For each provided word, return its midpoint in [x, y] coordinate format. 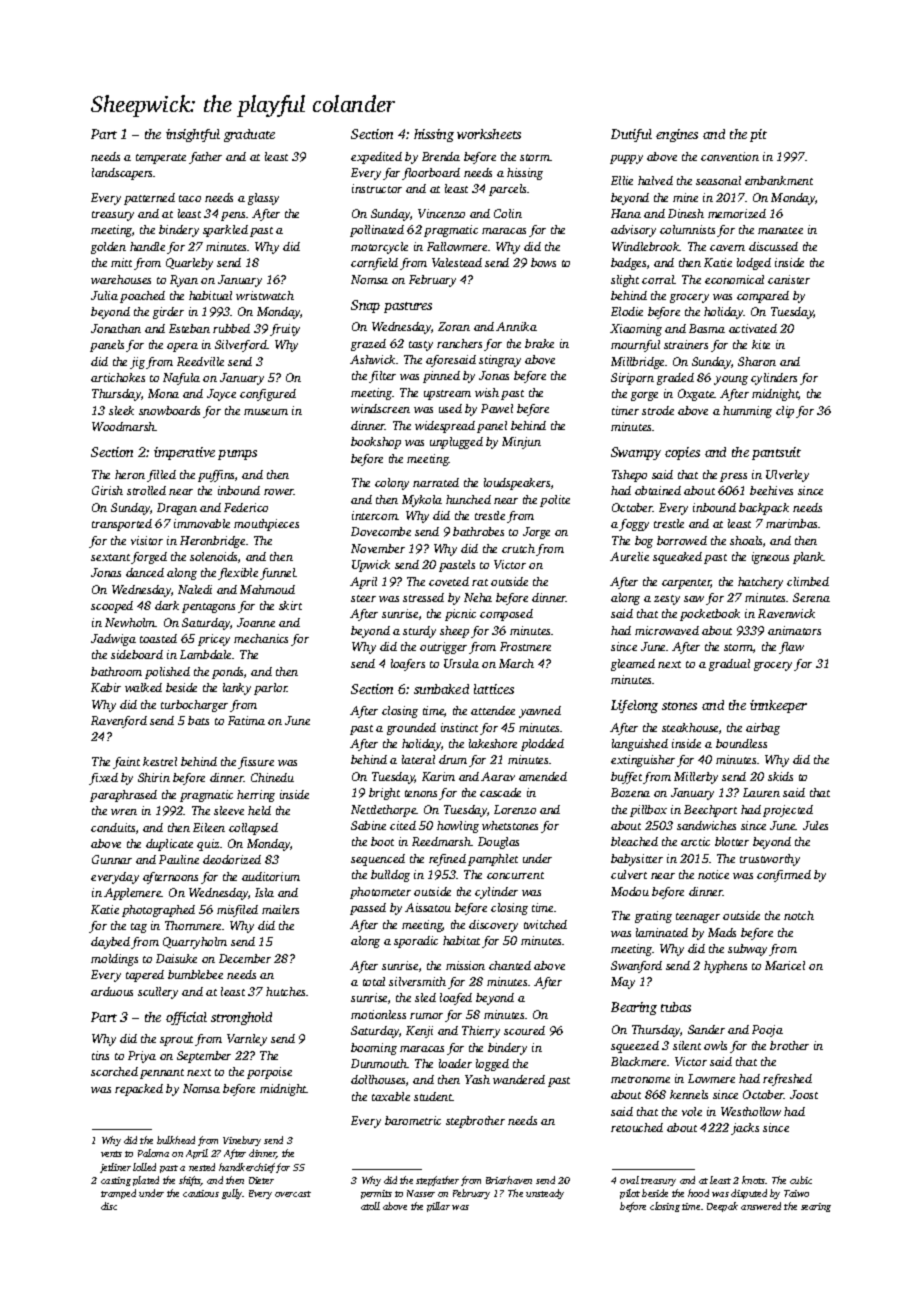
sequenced [378, 860]
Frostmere [525, 646]
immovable [202, 523]
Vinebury [242, 1141]
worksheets [489, 134]
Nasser [421, 1193]
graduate [249, 135]
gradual [729, 665]
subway [747, 950]
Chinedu [272, 777]
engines [677, 135]
